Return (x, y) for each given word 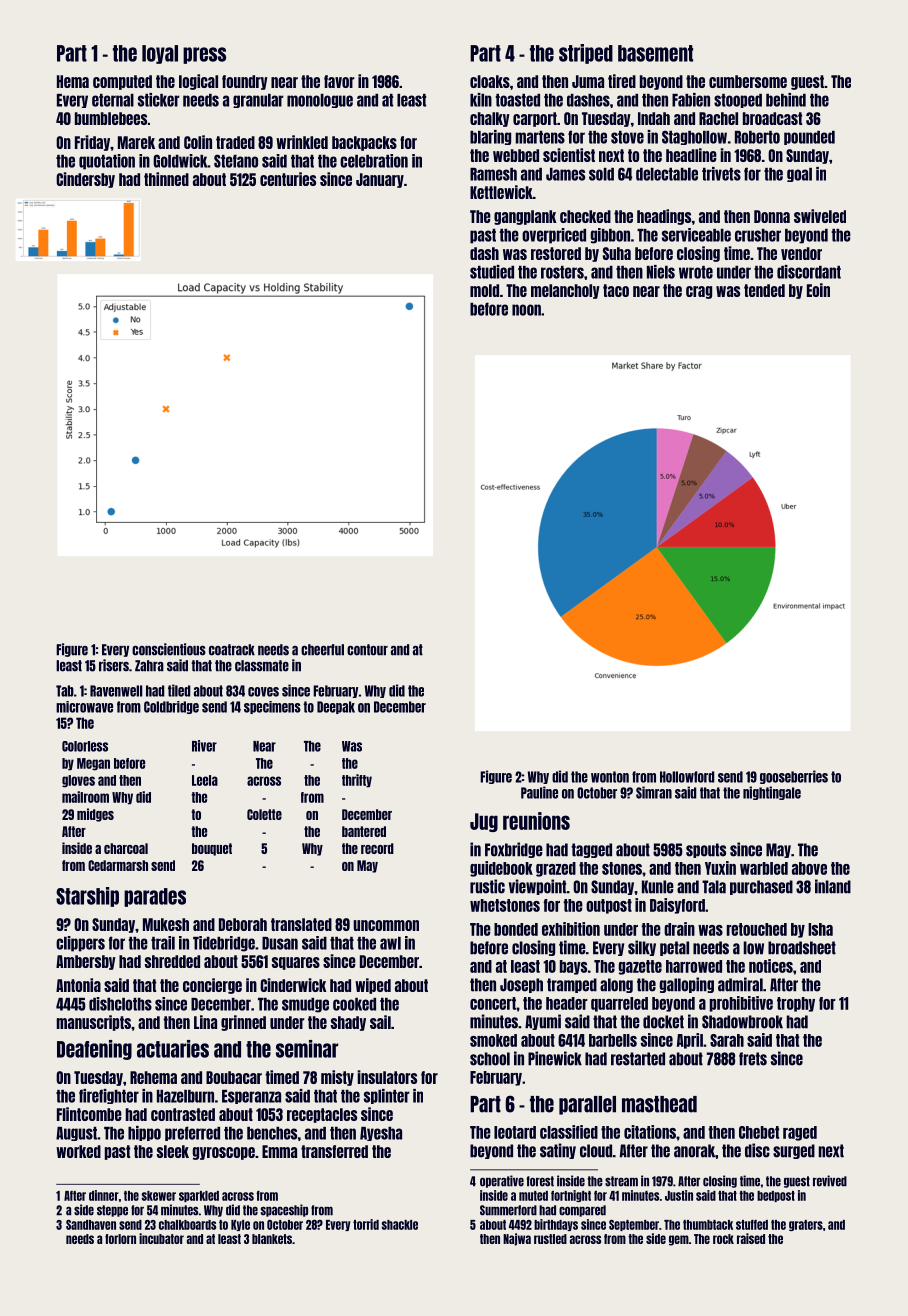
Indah (654, 118)
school (490, 1059)
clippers (80, 944)
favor (339, 81)
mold (484, 290)
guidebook (501, 869)
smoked (493, 1040)
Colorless (85, 746)
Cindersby (85, 180)
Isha (820, 929)
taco (616, 290)
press (204, 55)
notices (771, 966)
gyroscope (224, 1153)
